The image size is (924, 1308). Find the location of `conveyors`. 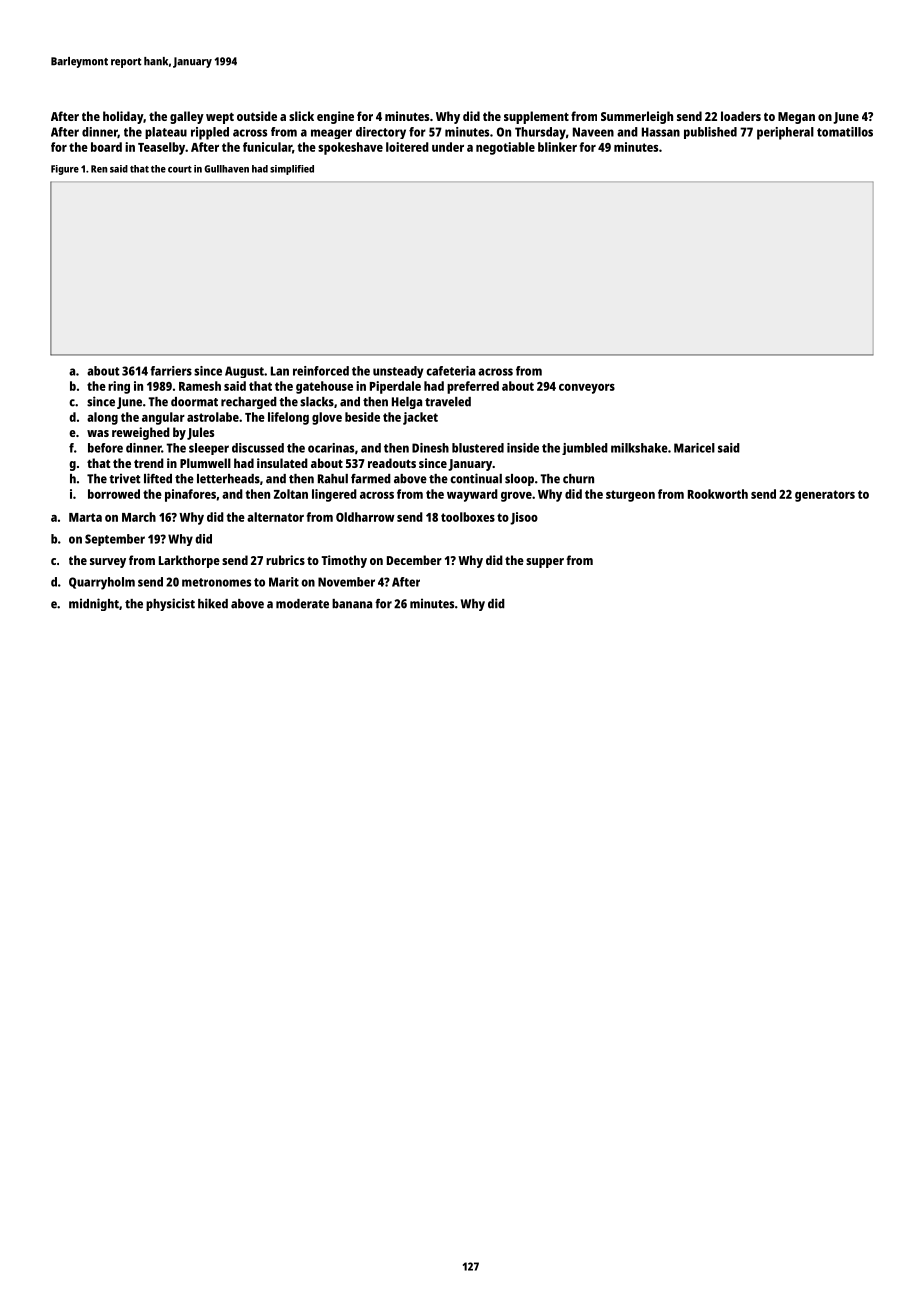

conveyors is located at coordinates (587, 389).
